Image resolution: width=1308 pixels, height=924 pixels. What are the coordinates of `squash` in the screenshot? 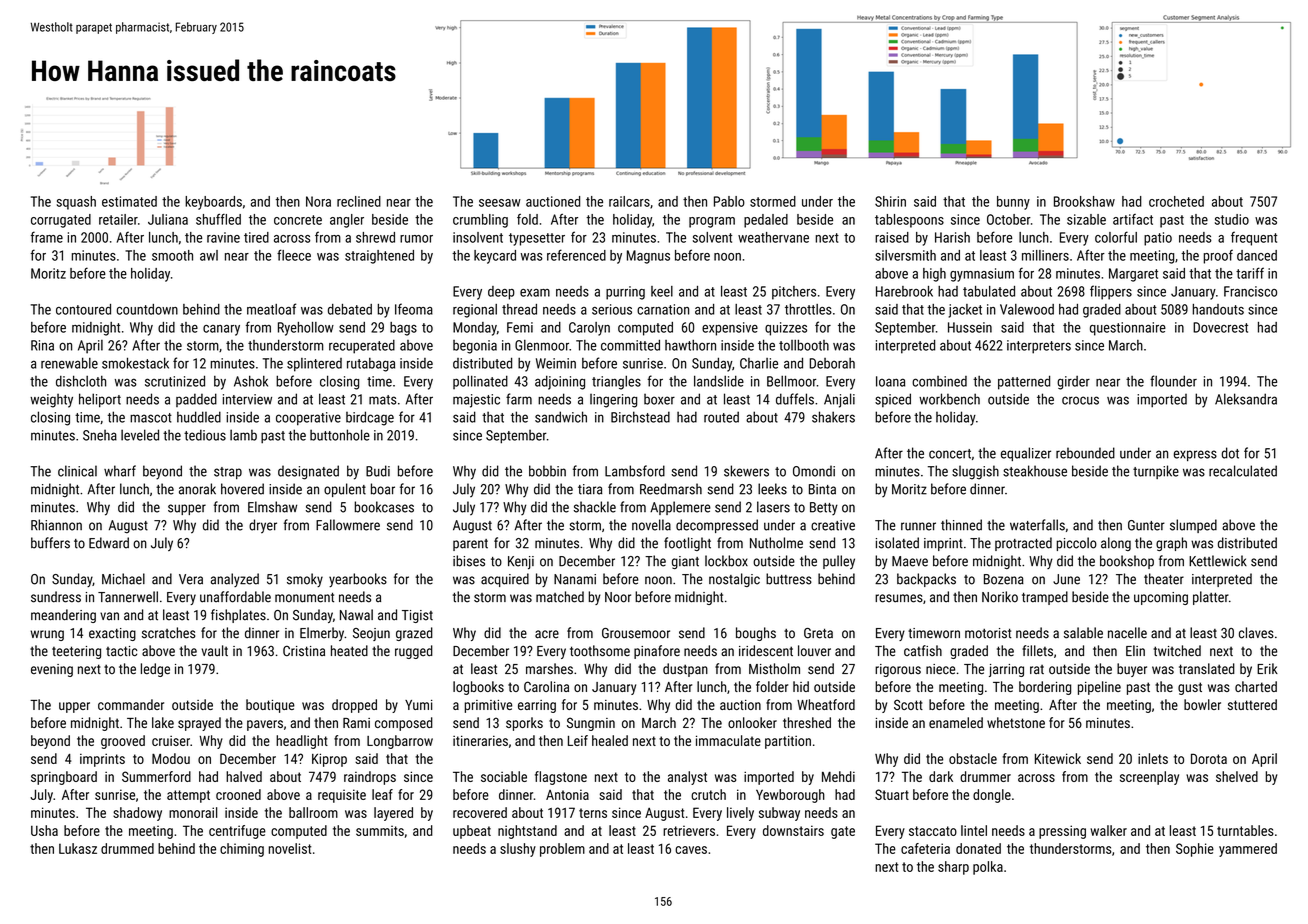 It's located at (76, 203).
